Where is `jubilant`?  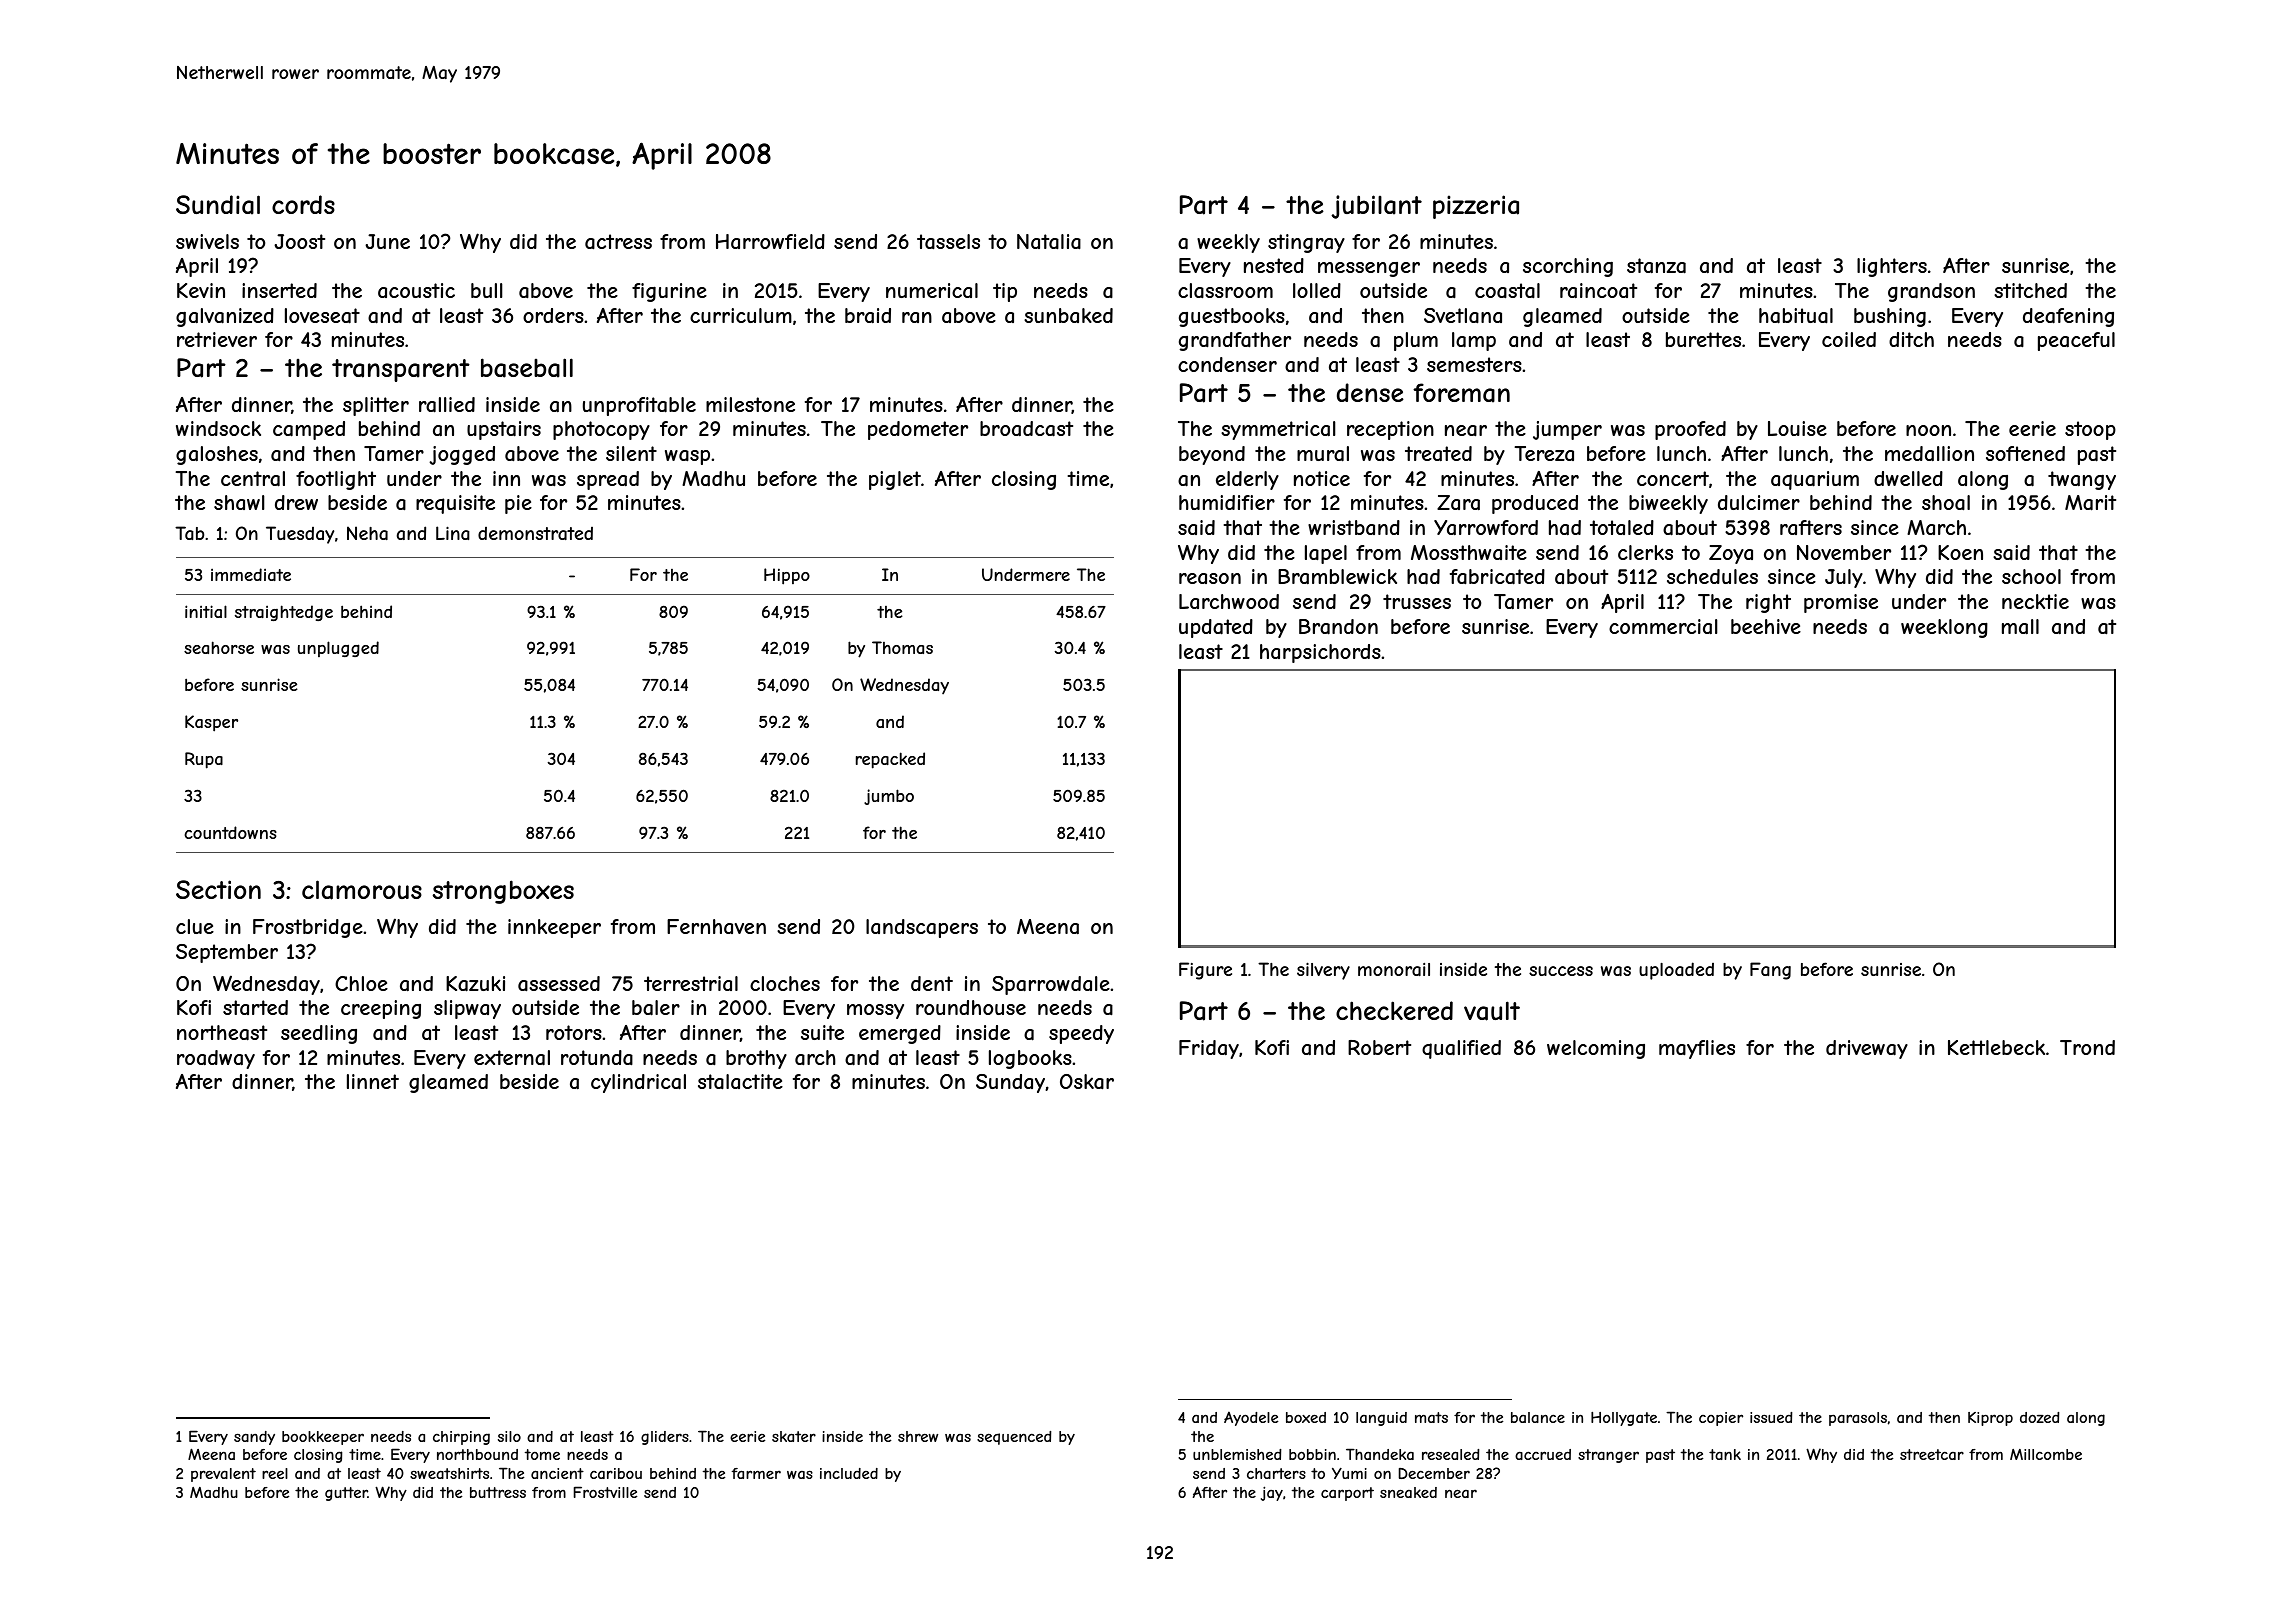 jubilant is located at coordinates (1376, 207).
